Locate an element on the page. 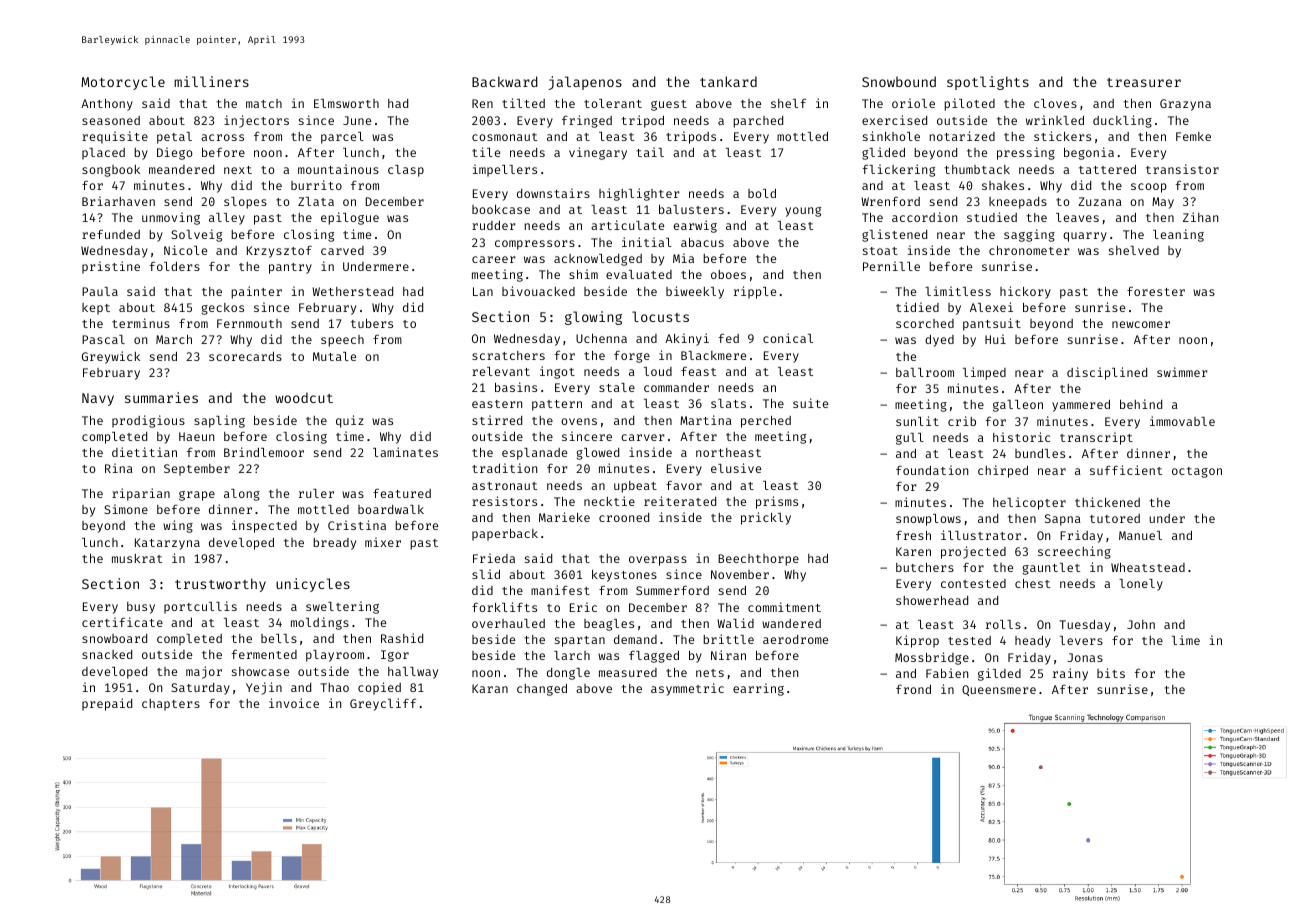  cosmonaut is located at coordinates (504, 137).
